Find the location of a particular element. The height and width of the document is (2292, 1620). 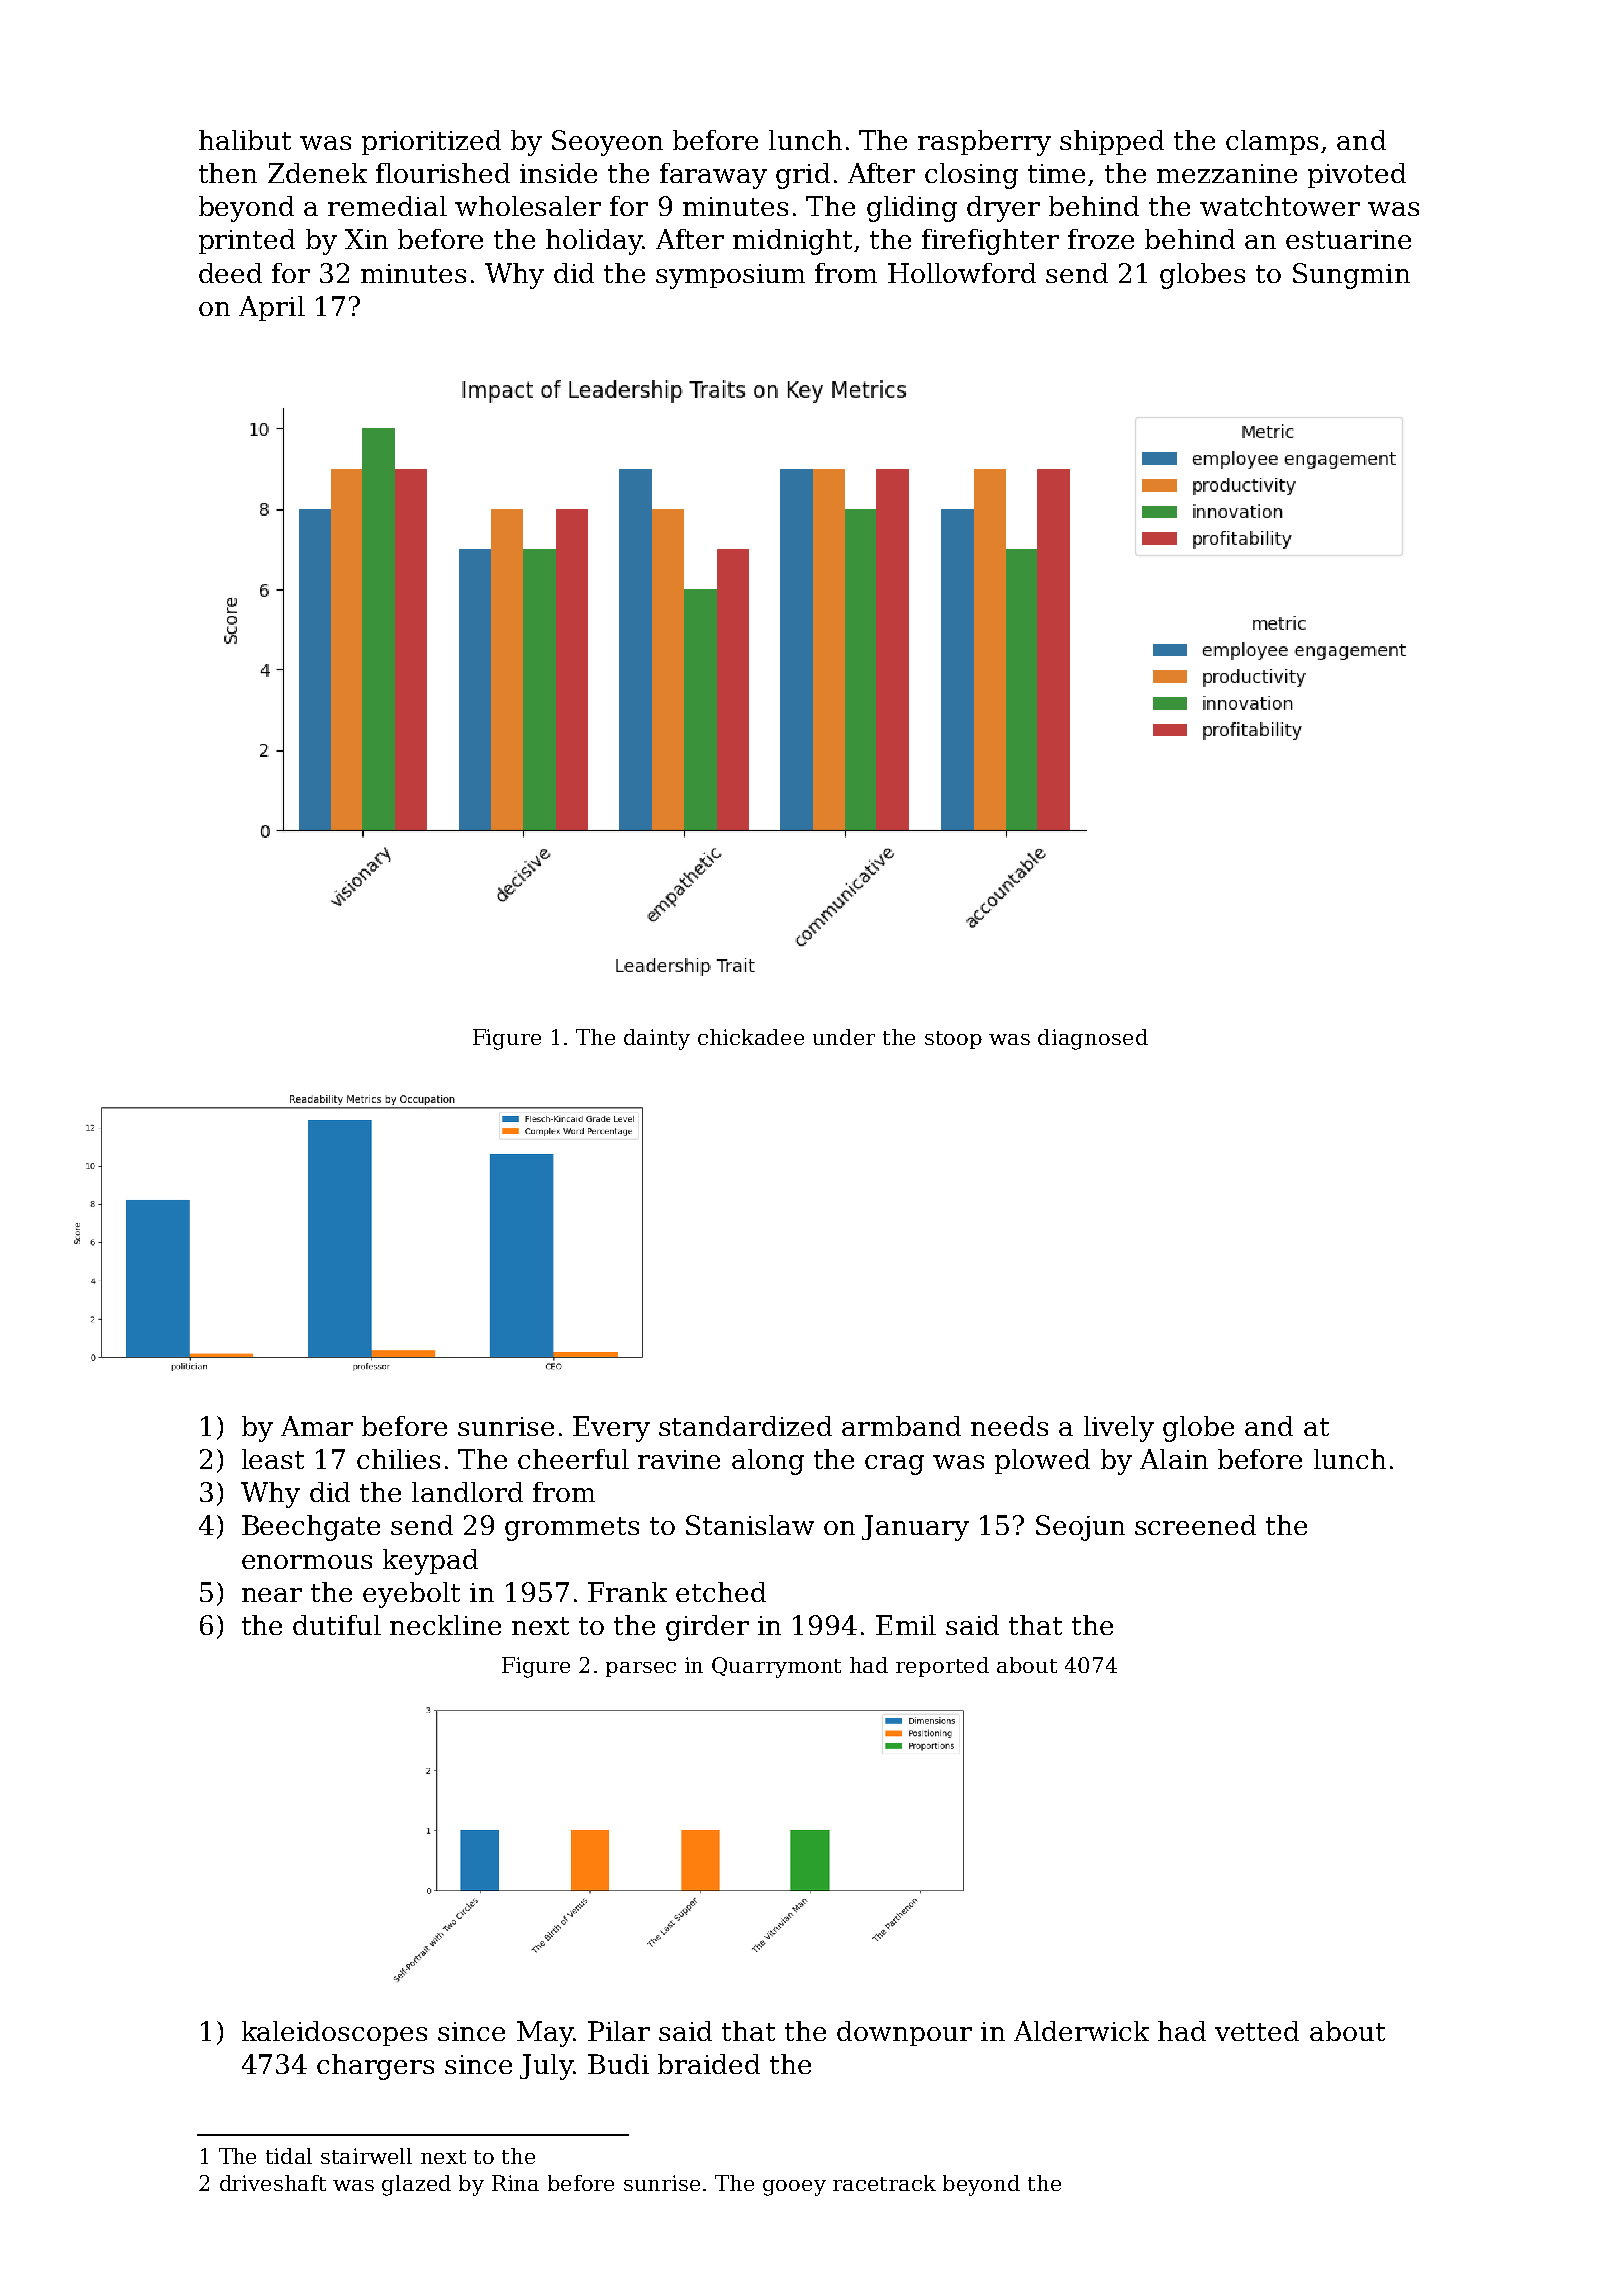

Hollowford is located at coordinates (962, 273).
